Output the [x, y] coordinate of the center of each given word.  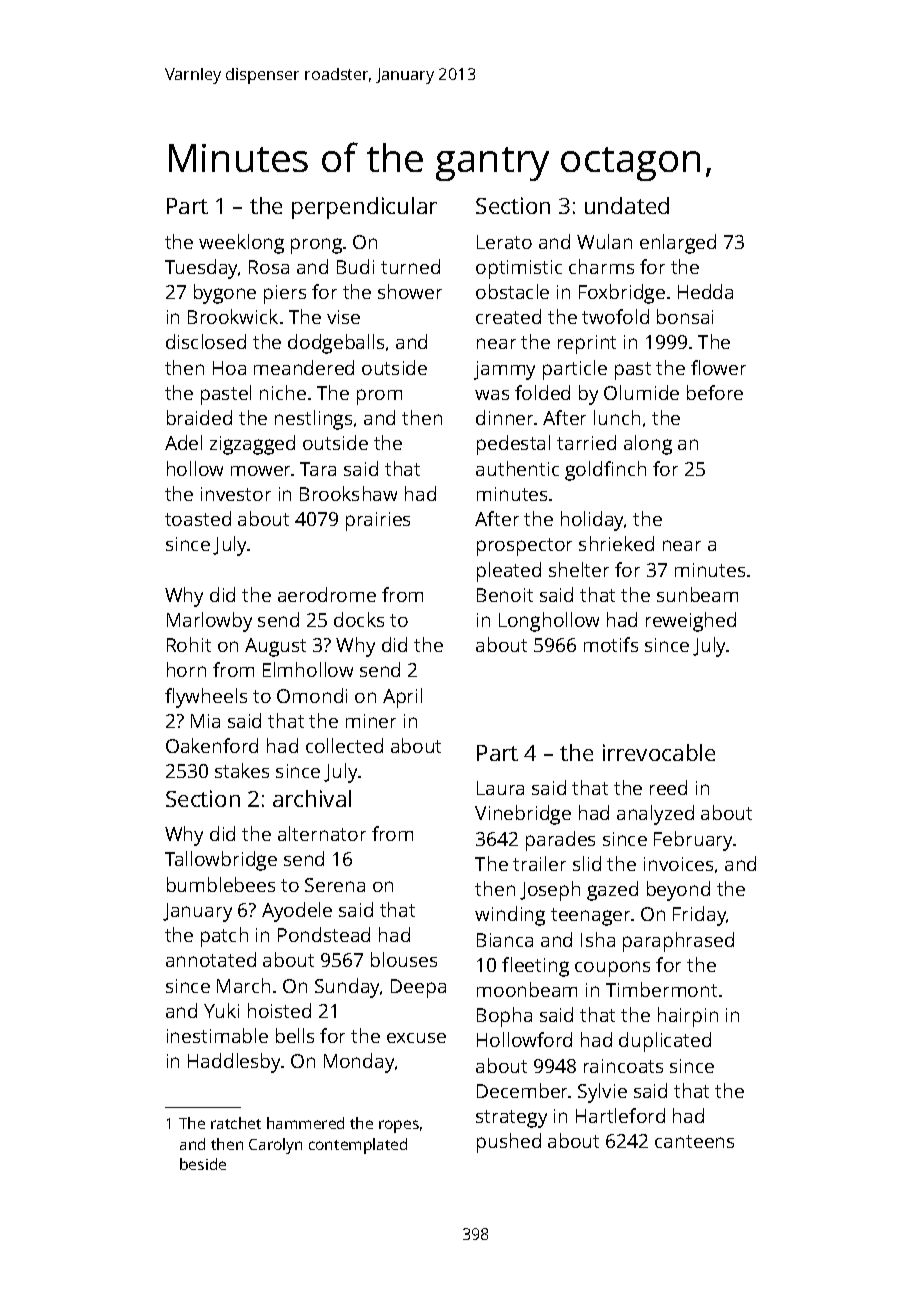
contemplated [358, 1146]
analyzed [655, 815]
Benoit [505, 595]
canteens [694, 1141]
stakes [242, 770]
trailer [539, 863]
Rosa [269, 267]
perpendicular [364, 208]
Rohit [189, 644]
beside [203, 1164]
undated [627, 205]
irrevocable [659, 752]
